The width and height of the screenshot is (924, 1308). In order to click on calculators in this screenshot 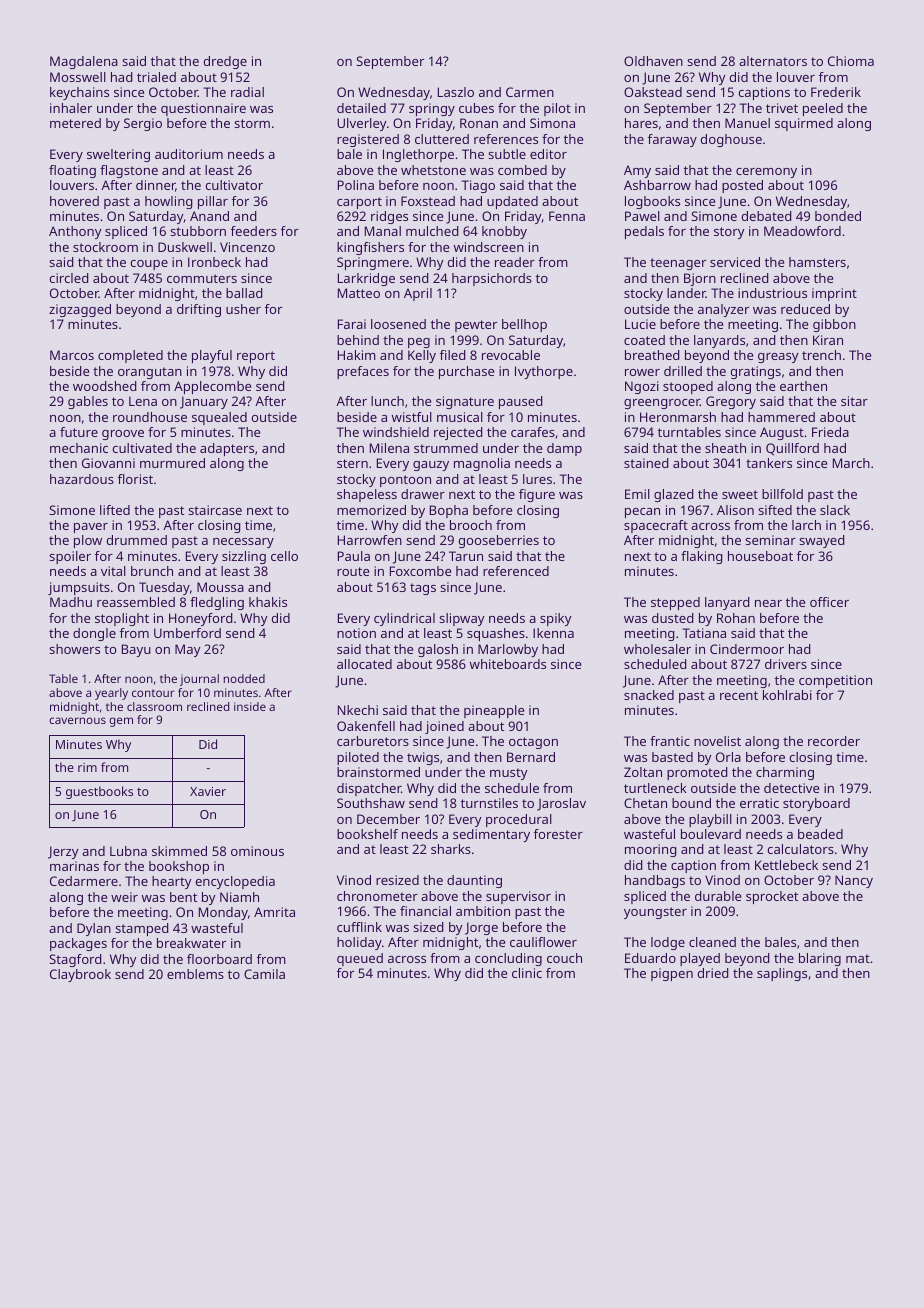, I will do `click(801, 849)`.
